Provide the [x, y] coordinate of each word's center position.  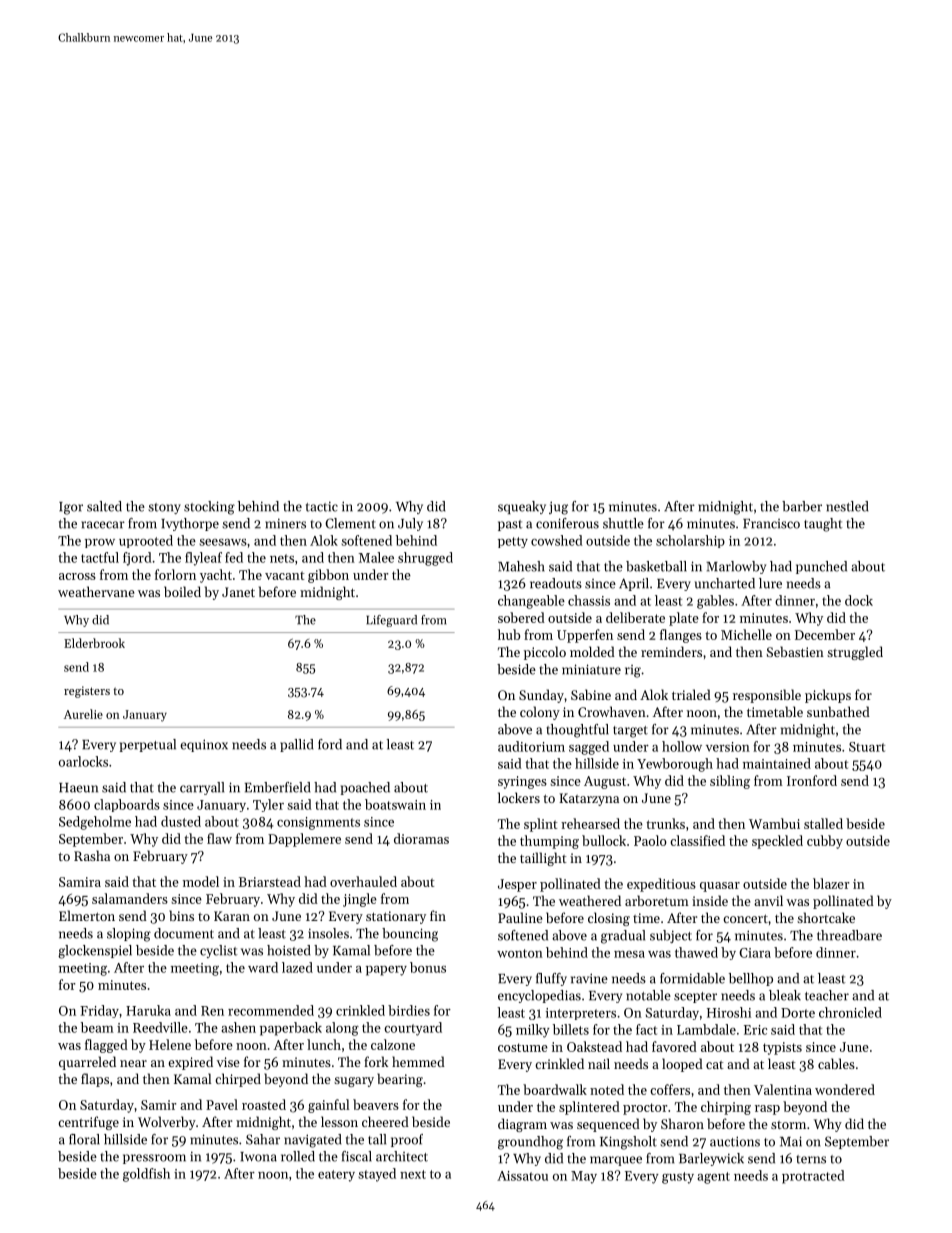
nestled [847, 506]
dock [859, 600]
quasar [720, 887]
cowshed [557, 540]
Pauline [520, 917]
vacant [284, 575]
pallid [297, 745]
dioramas [421, 838]
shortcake [826, 917]
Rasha [92, 855]
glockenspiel [95, 952]
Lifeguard [391, 621]
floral [84, 1139]
